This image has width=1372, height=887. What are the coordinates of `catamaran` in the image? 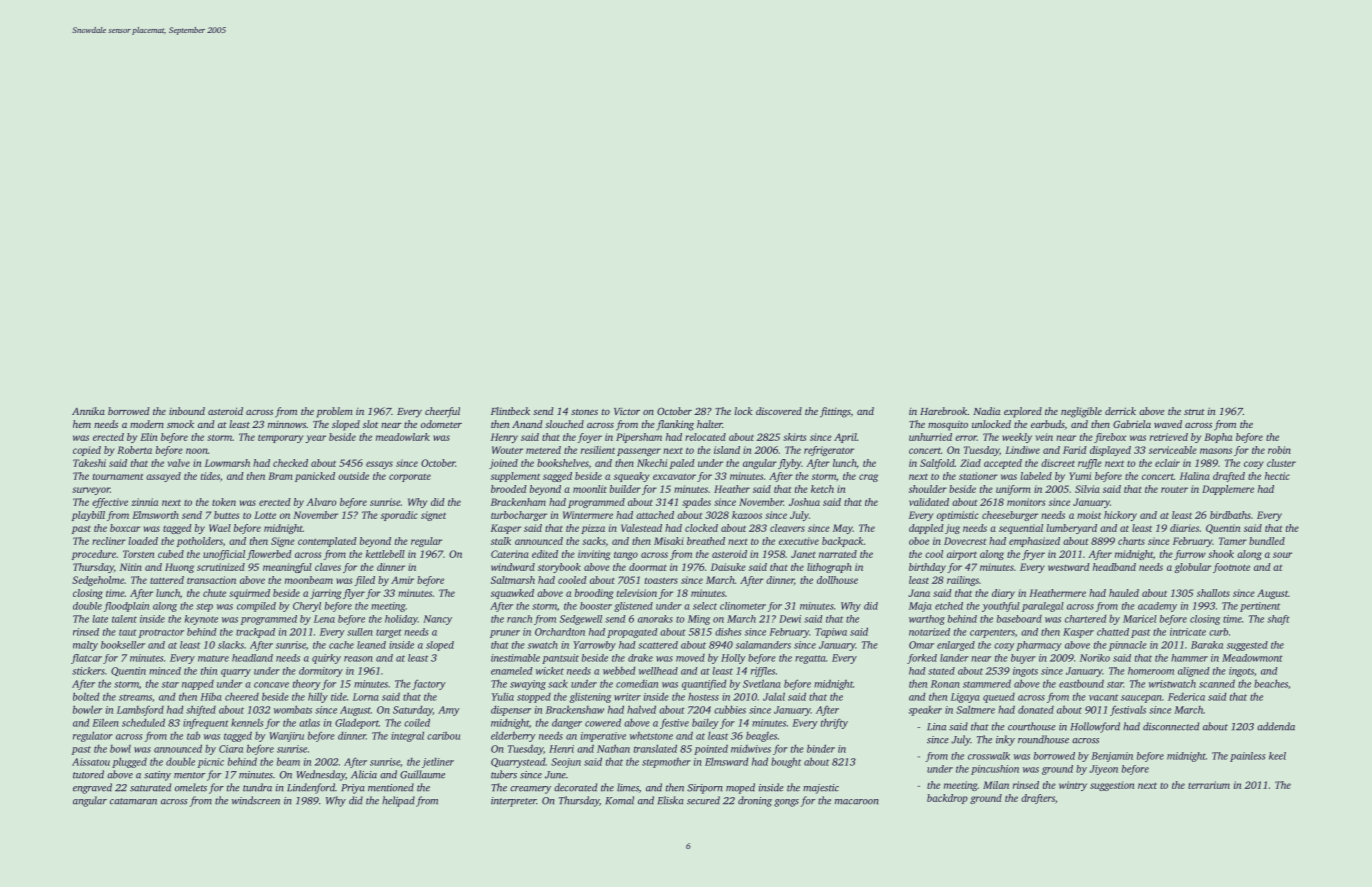 It's located at (133, 801).
